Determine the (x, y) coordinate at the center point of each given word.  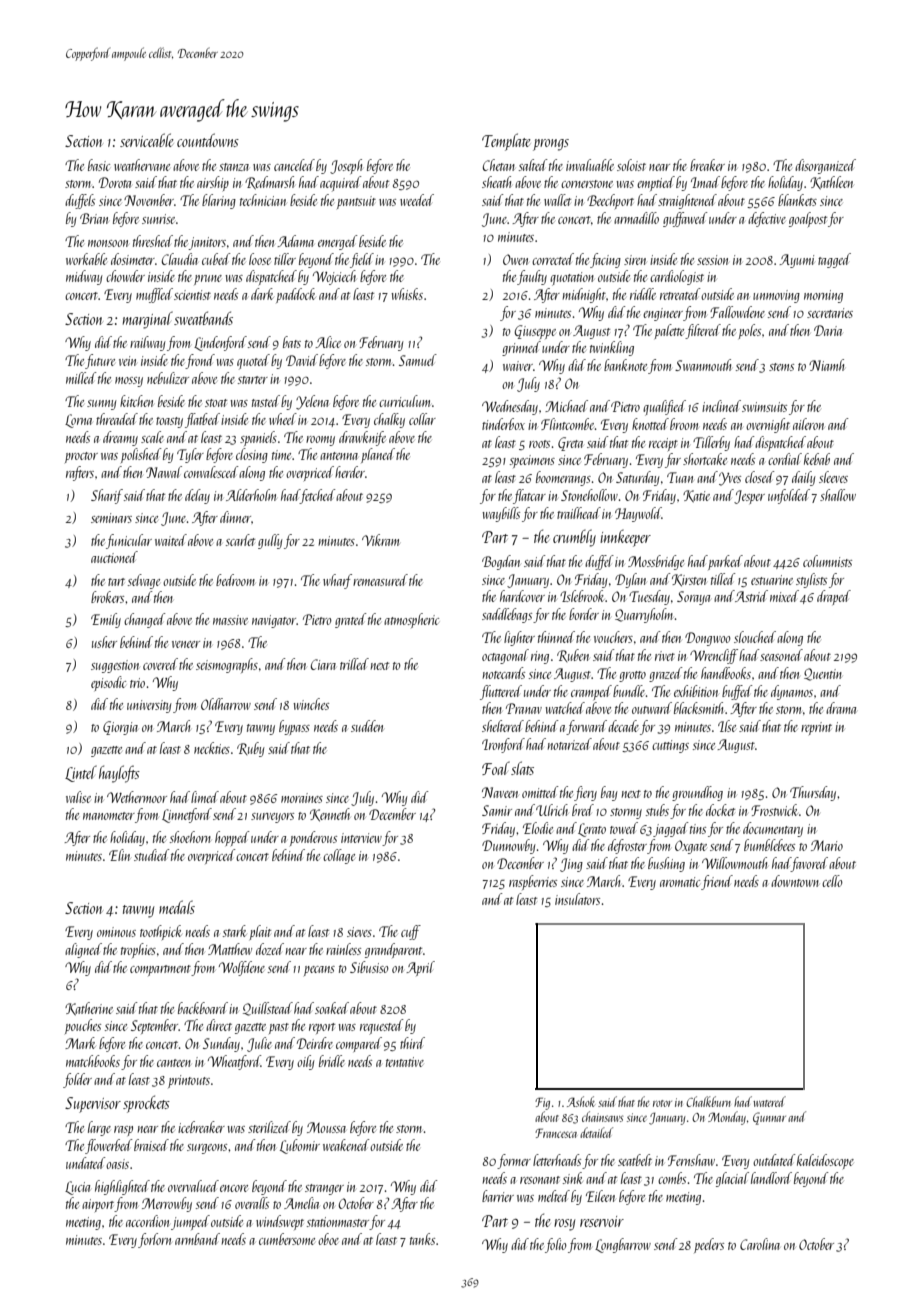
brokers (107, 597)
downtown (795, 881)
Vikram (380, 540)
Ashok (581, 1101)
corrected (553, 259)
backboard (203, 1008)
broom (684, 424)
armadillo (636, 218)
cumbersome (287, 1239)
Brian (94, 218)
